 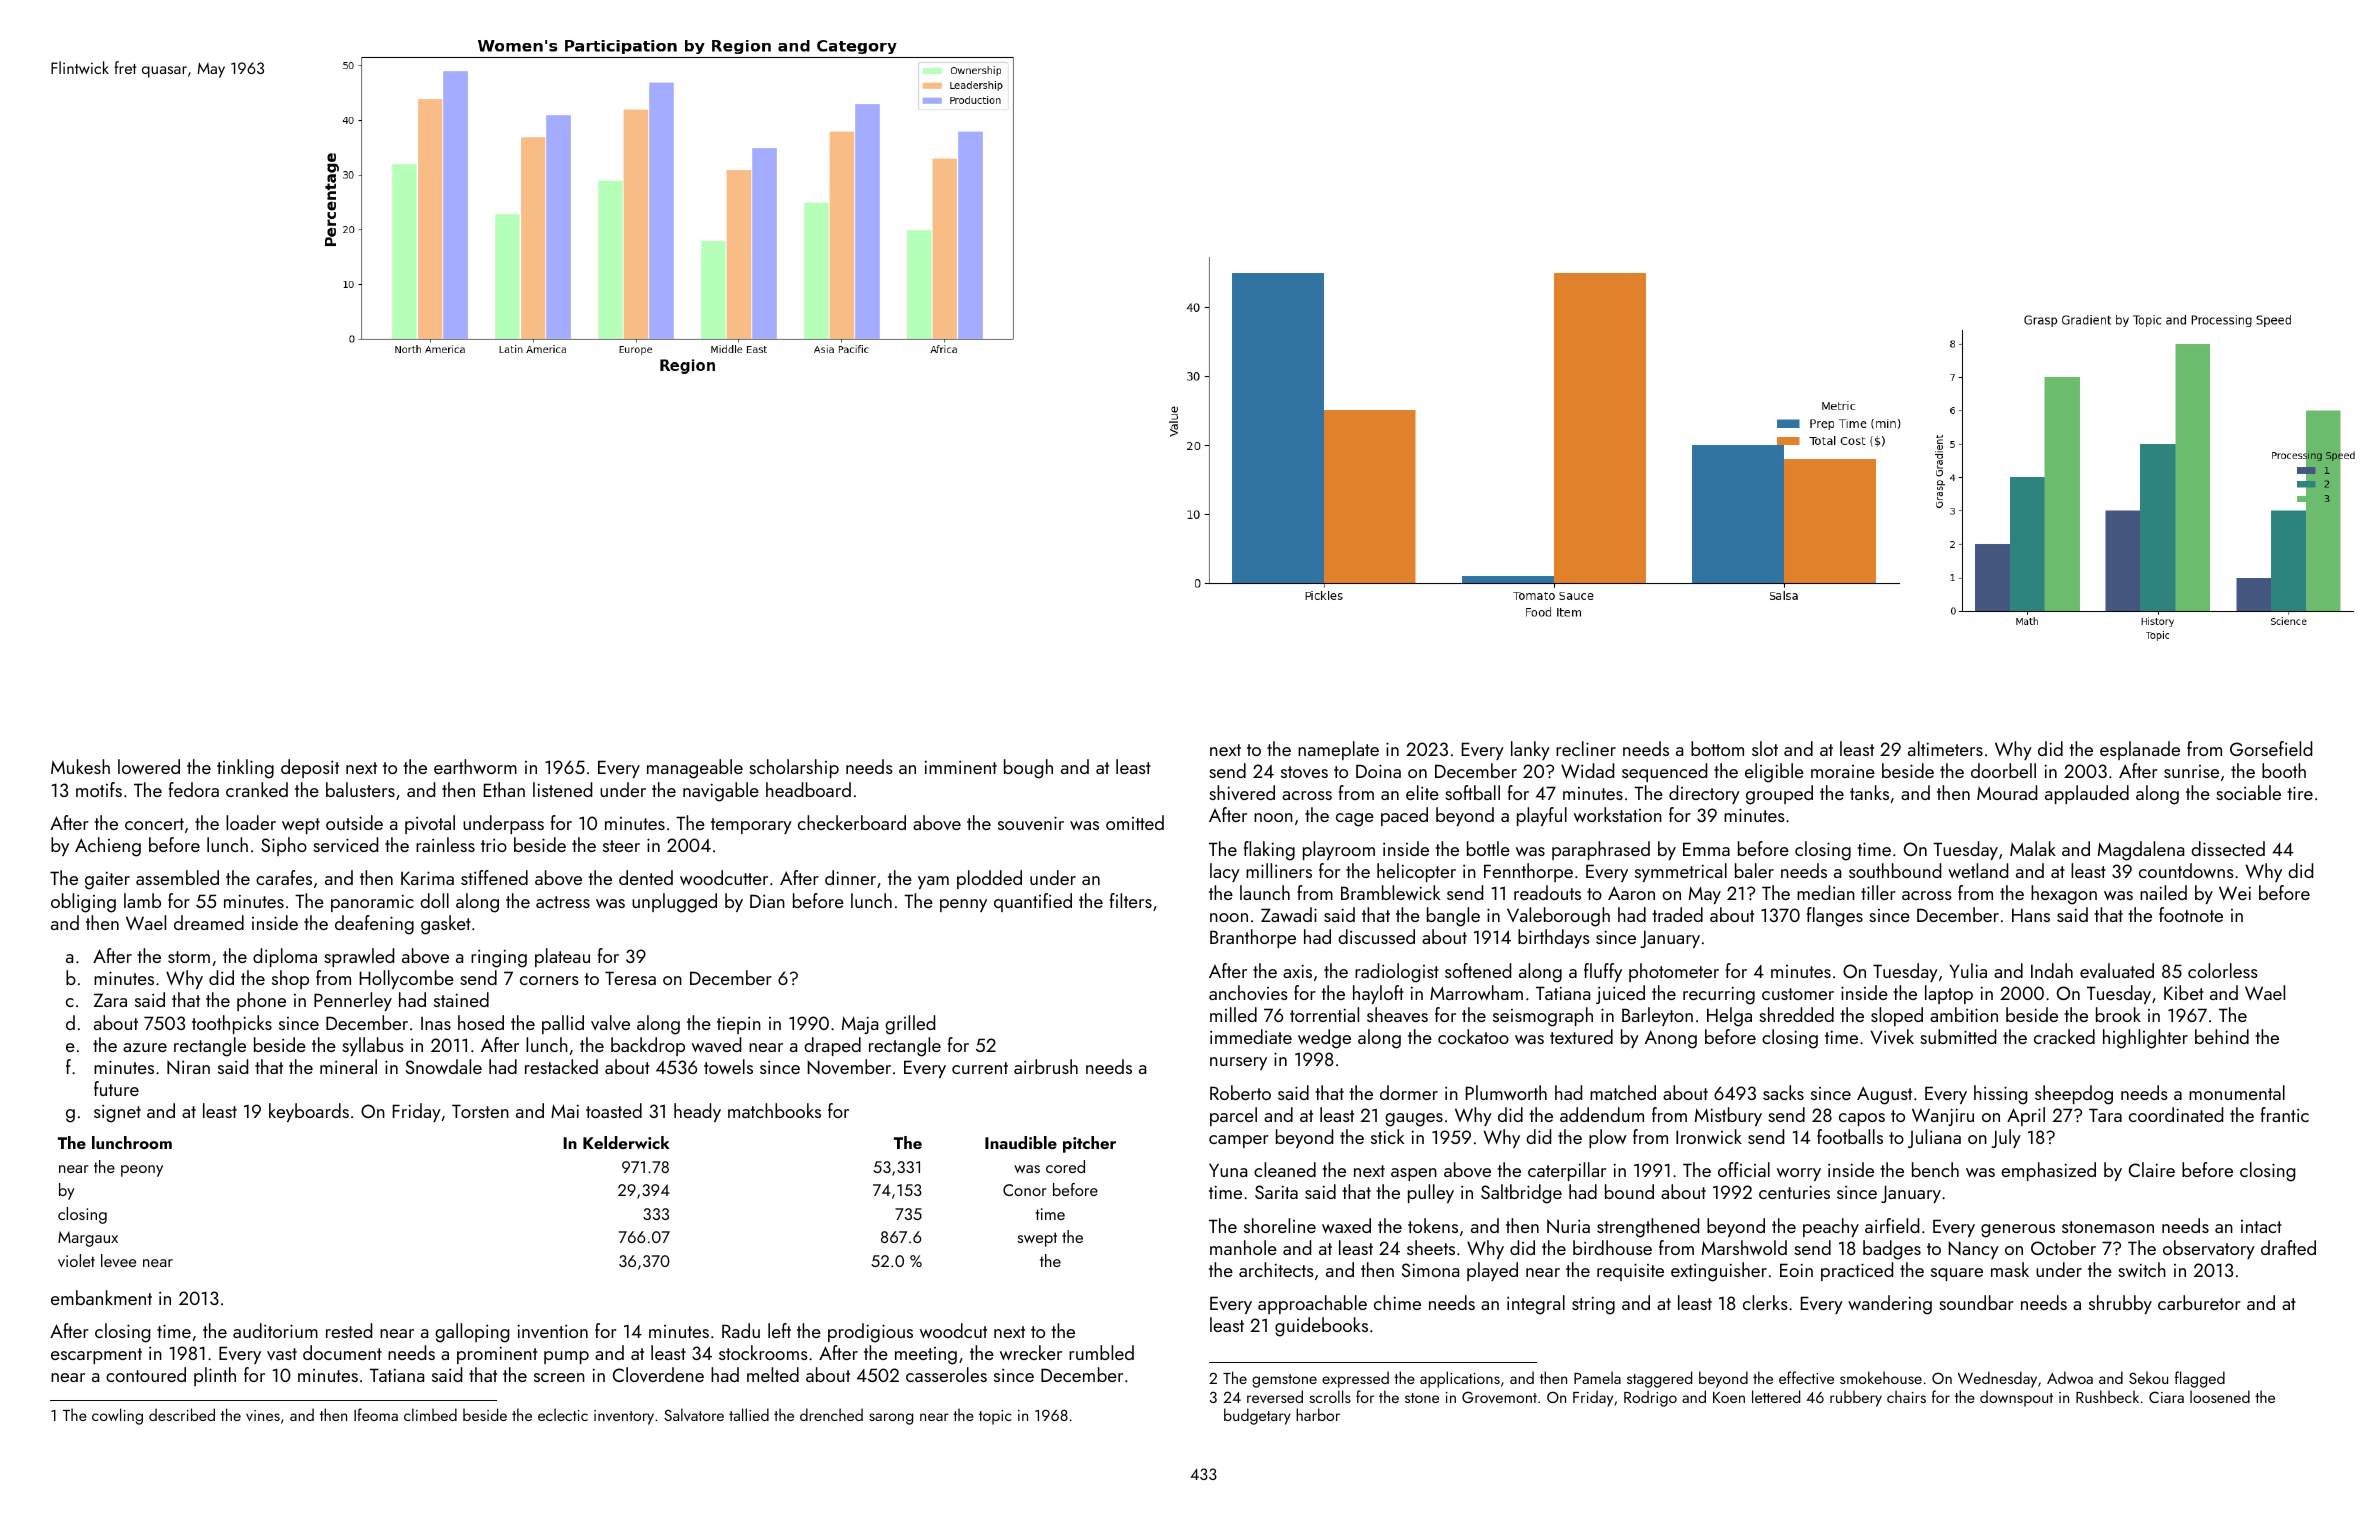 What do you see at coordinates (1765, 748) in the screenshot?
I see `slot` at bounding box center [1765, 748].
